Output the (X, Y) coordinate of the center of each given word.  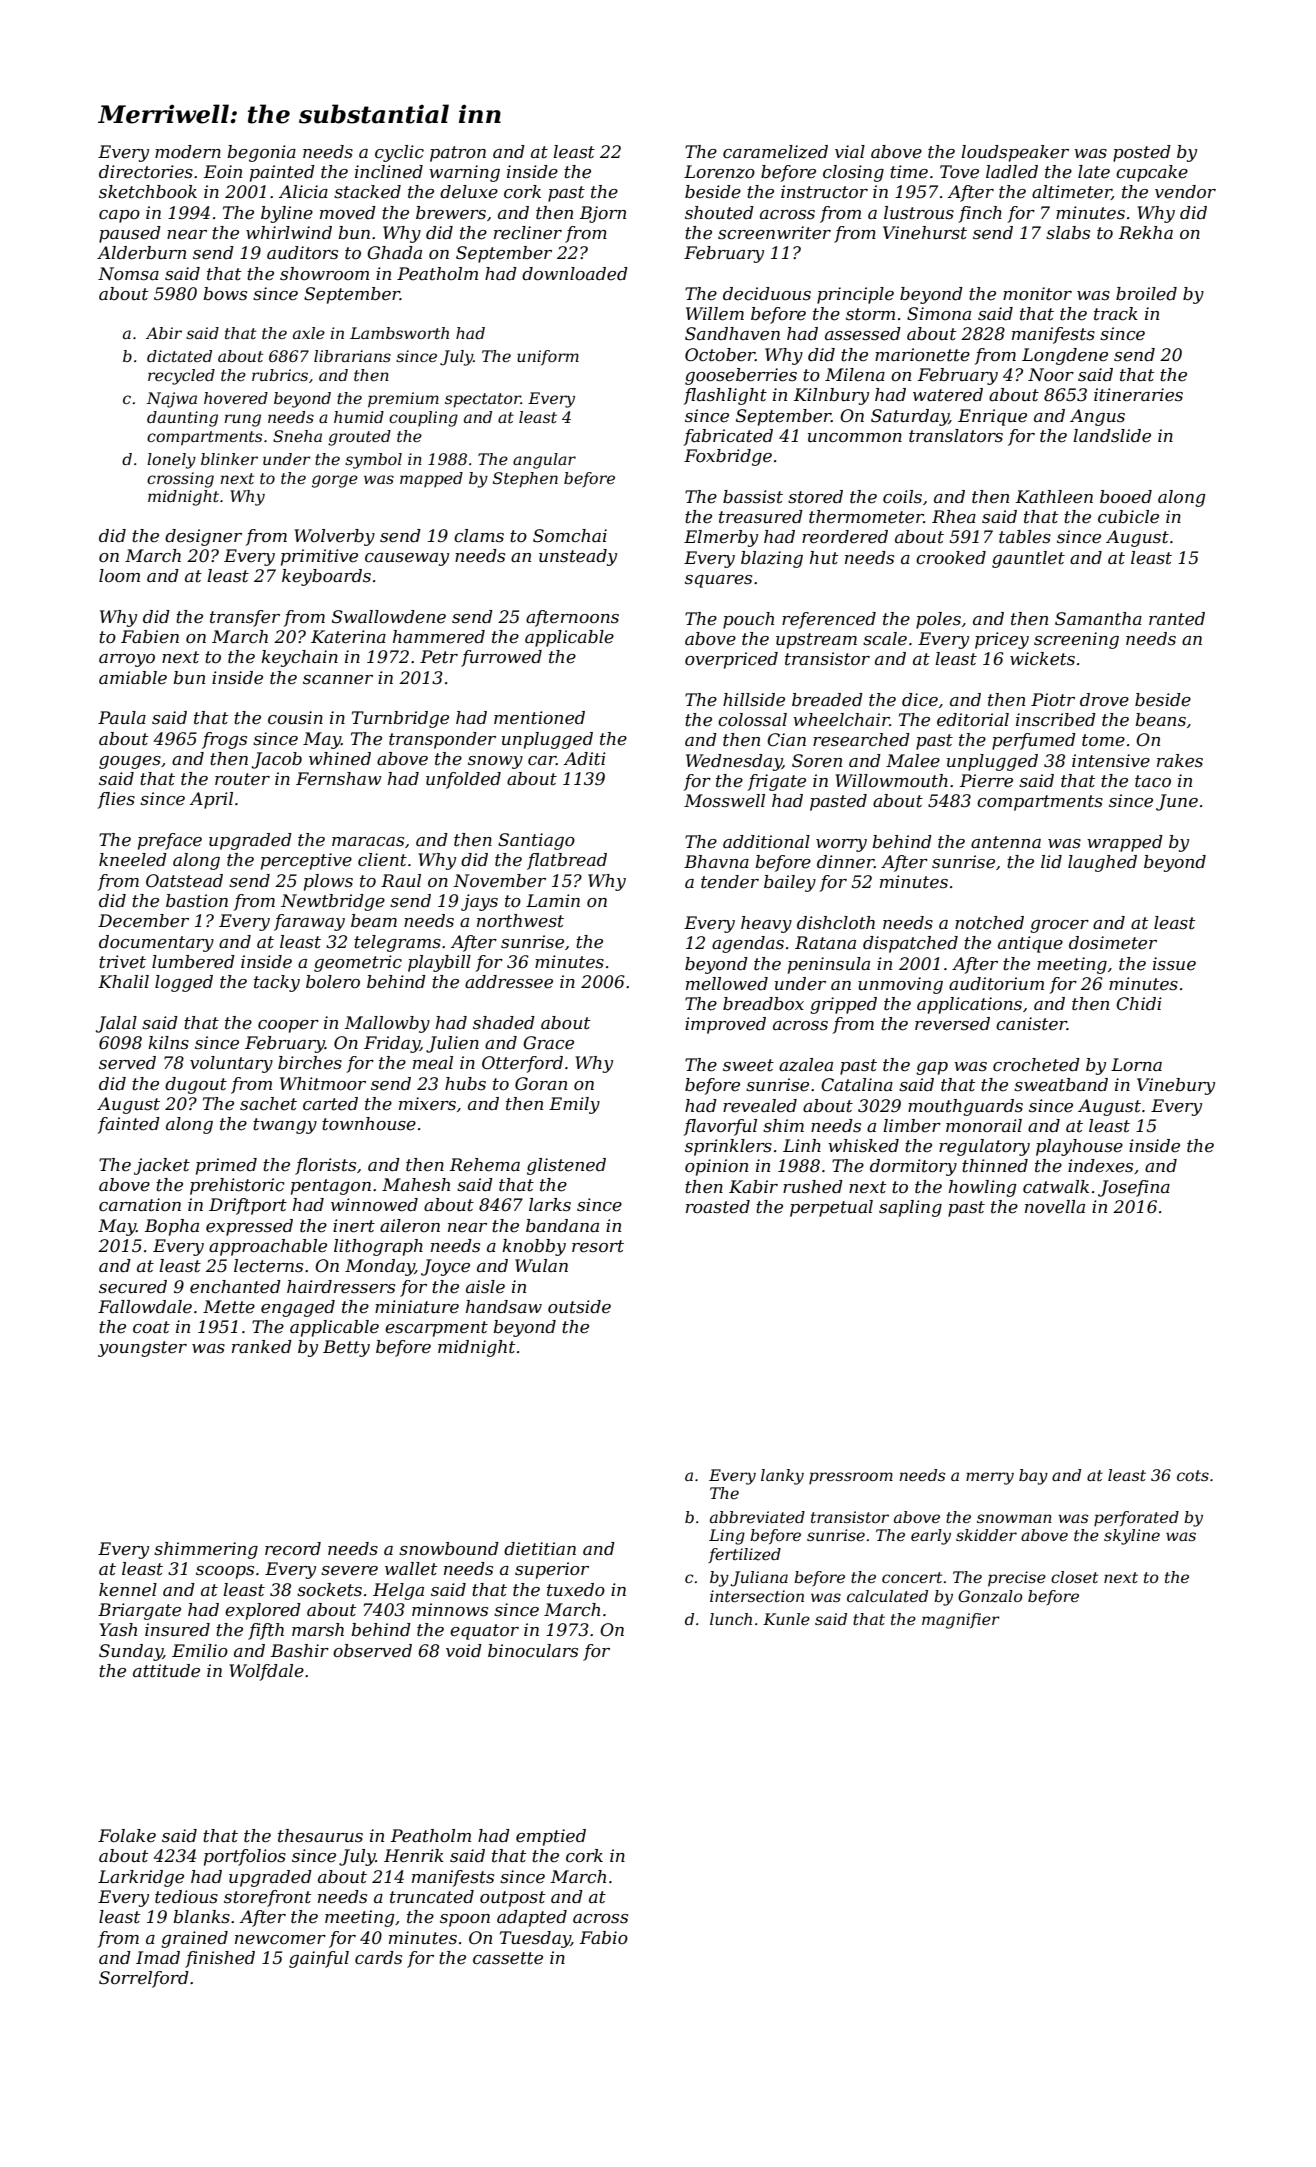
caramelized (775, 152)
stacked (367, 192)
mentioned (539, 718)
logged (184, 983)
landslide (1112, 436)
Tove (959, 171)
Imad (158, 1957)
